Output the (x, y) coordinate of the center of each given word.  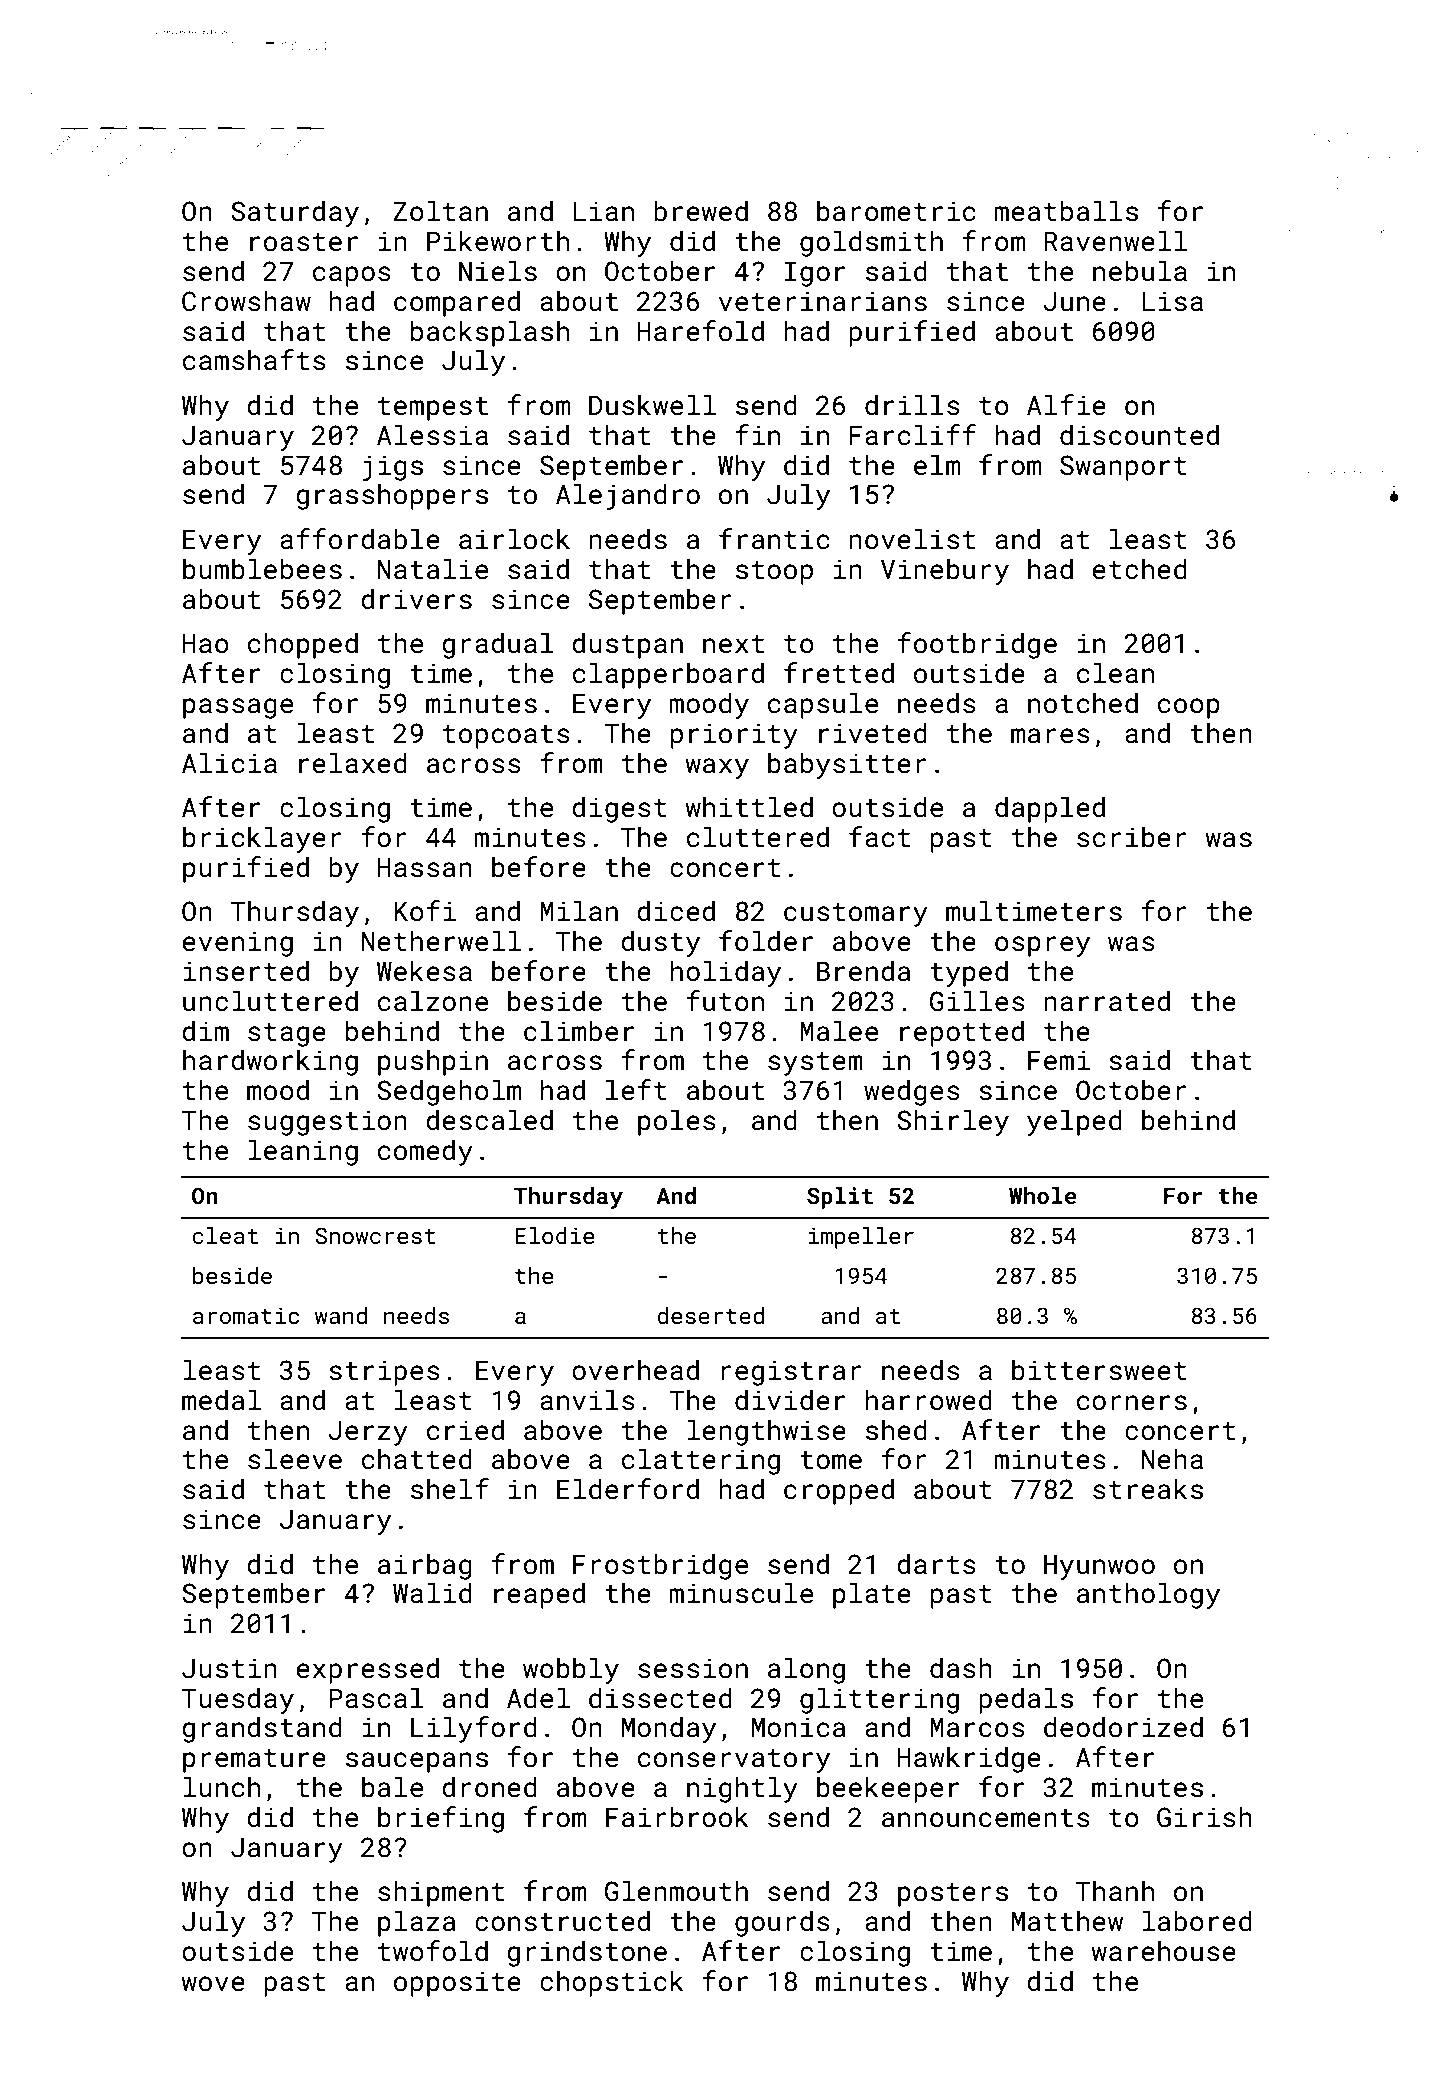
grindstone (587, 1953)
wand (341, 1315)
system (815, 1064)
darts (937, 1564)
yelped (1074, 1122)
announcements (986, 1818)
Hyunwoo (1099, 1567)
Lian (603, 211)
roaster (304, 242)
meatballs (1066, 211)
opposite (457, 1984)
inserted (246, 971)
